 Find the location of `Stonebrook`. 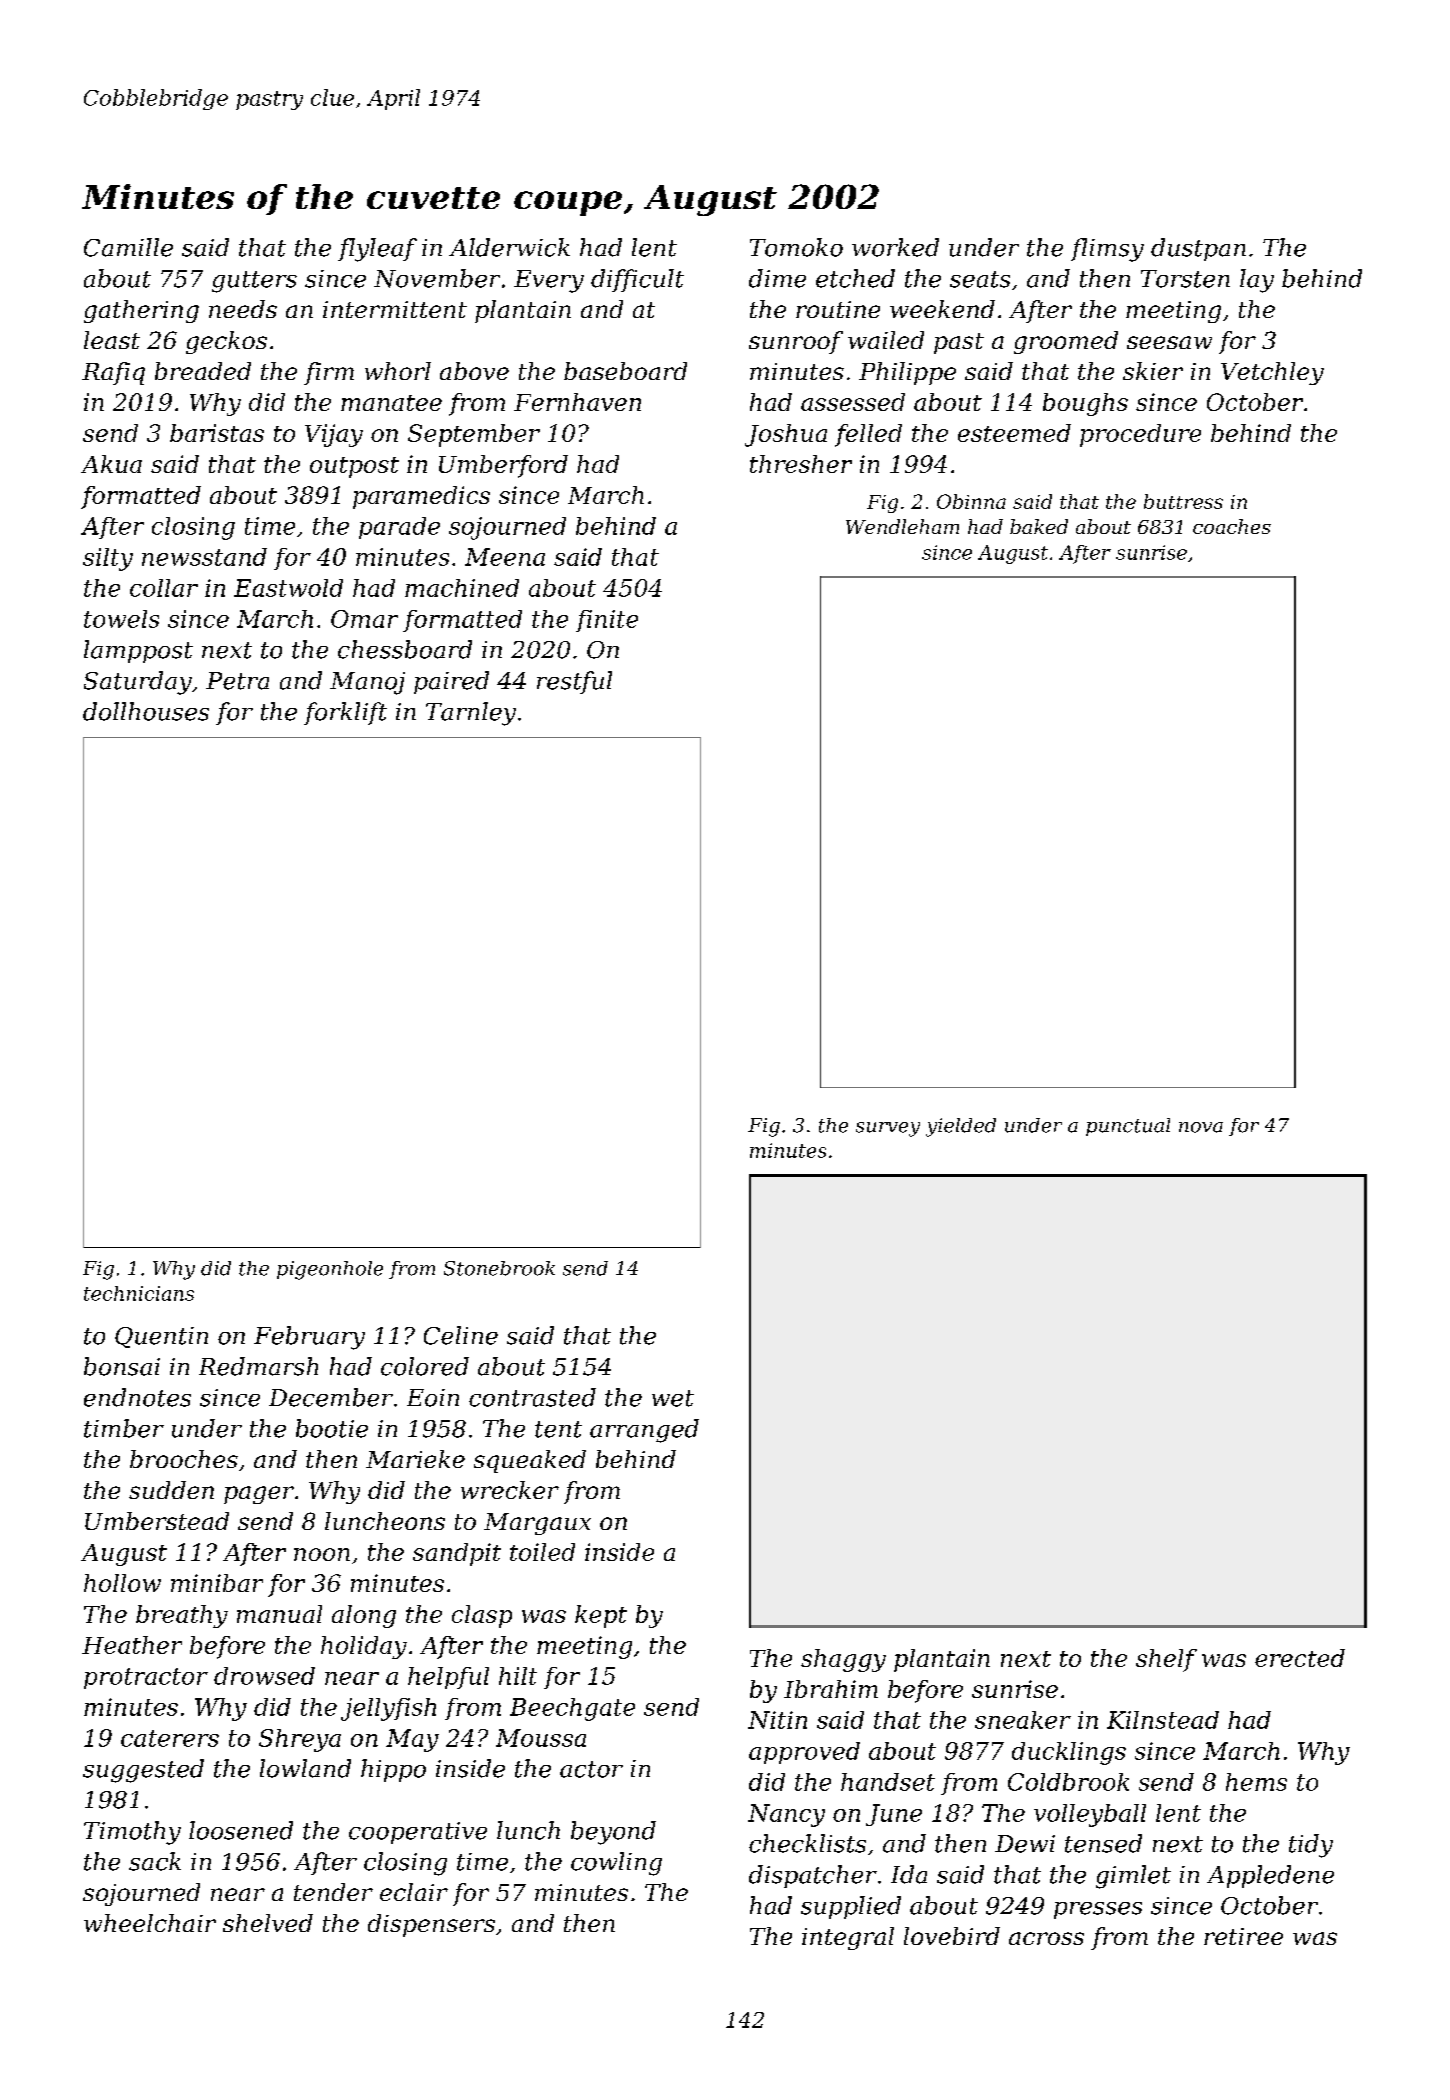

Stonebrook is located at coordinates (499, 1268).
